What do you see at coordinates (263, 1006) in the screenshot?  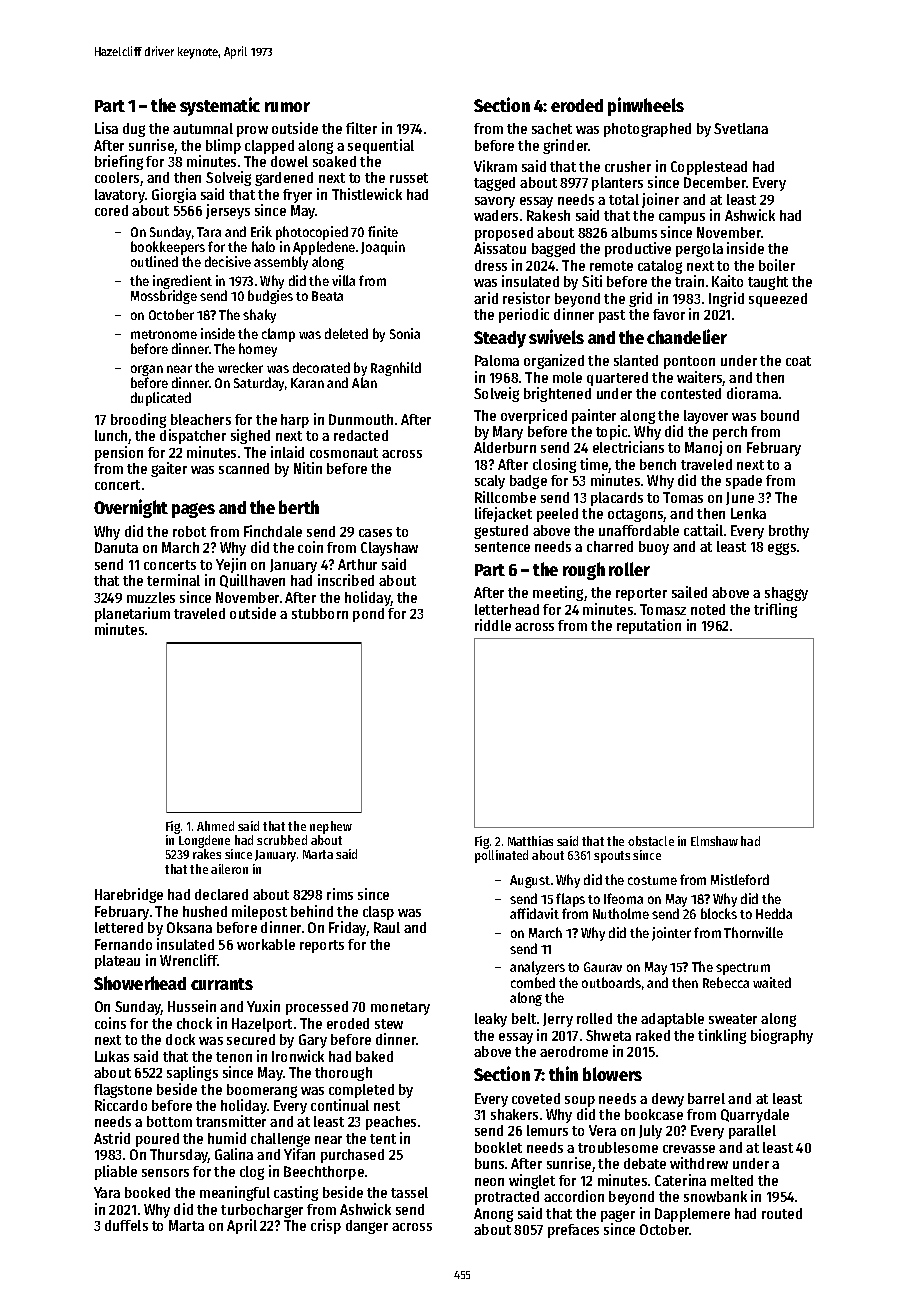 I see `Yuxin` at bounding box center [263, 1006].
